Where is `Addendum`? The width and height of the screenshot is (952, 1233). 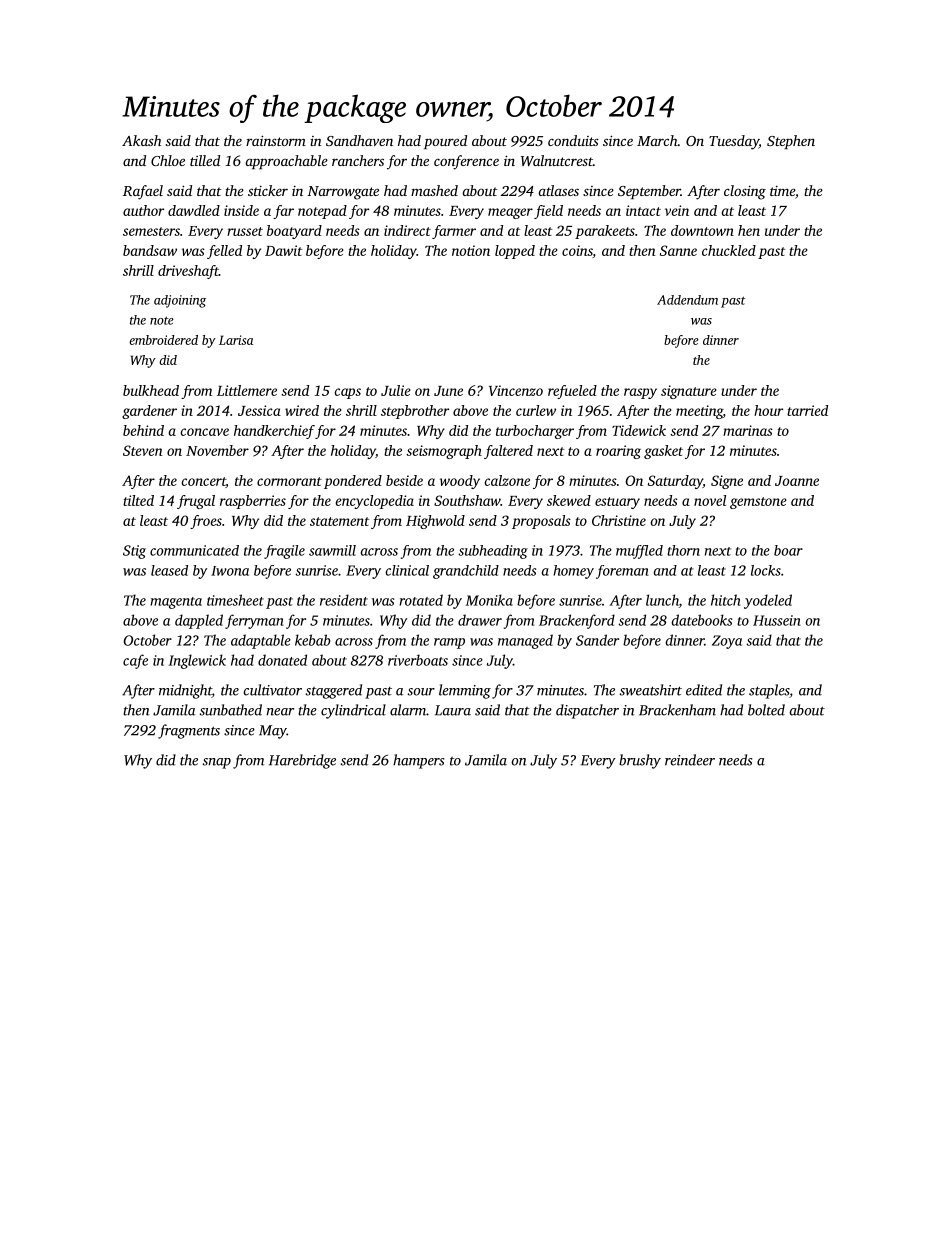
Addendum is located at coordinates (687, 300).
